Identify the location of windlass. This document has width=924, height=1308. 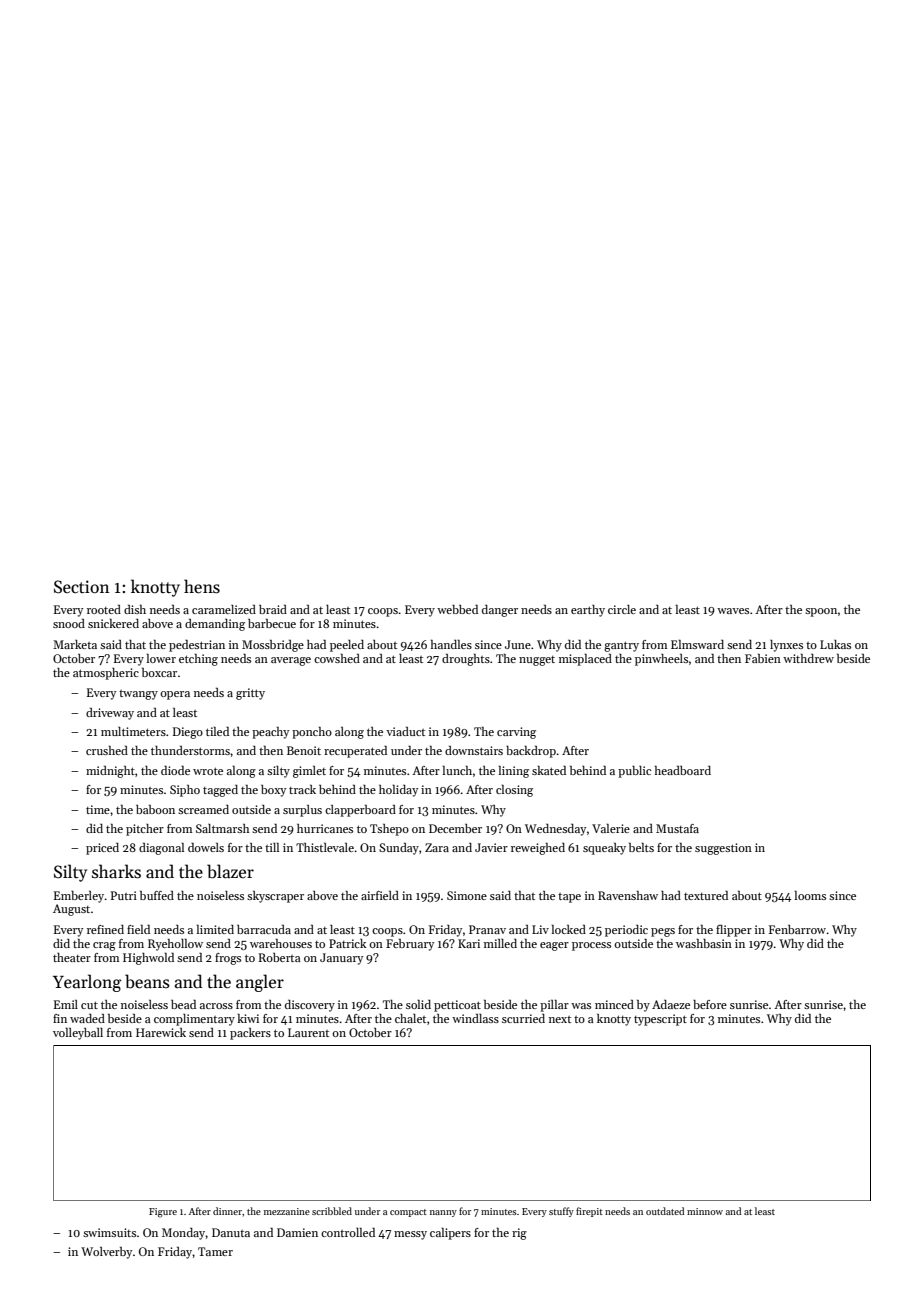
(475, 1018).
